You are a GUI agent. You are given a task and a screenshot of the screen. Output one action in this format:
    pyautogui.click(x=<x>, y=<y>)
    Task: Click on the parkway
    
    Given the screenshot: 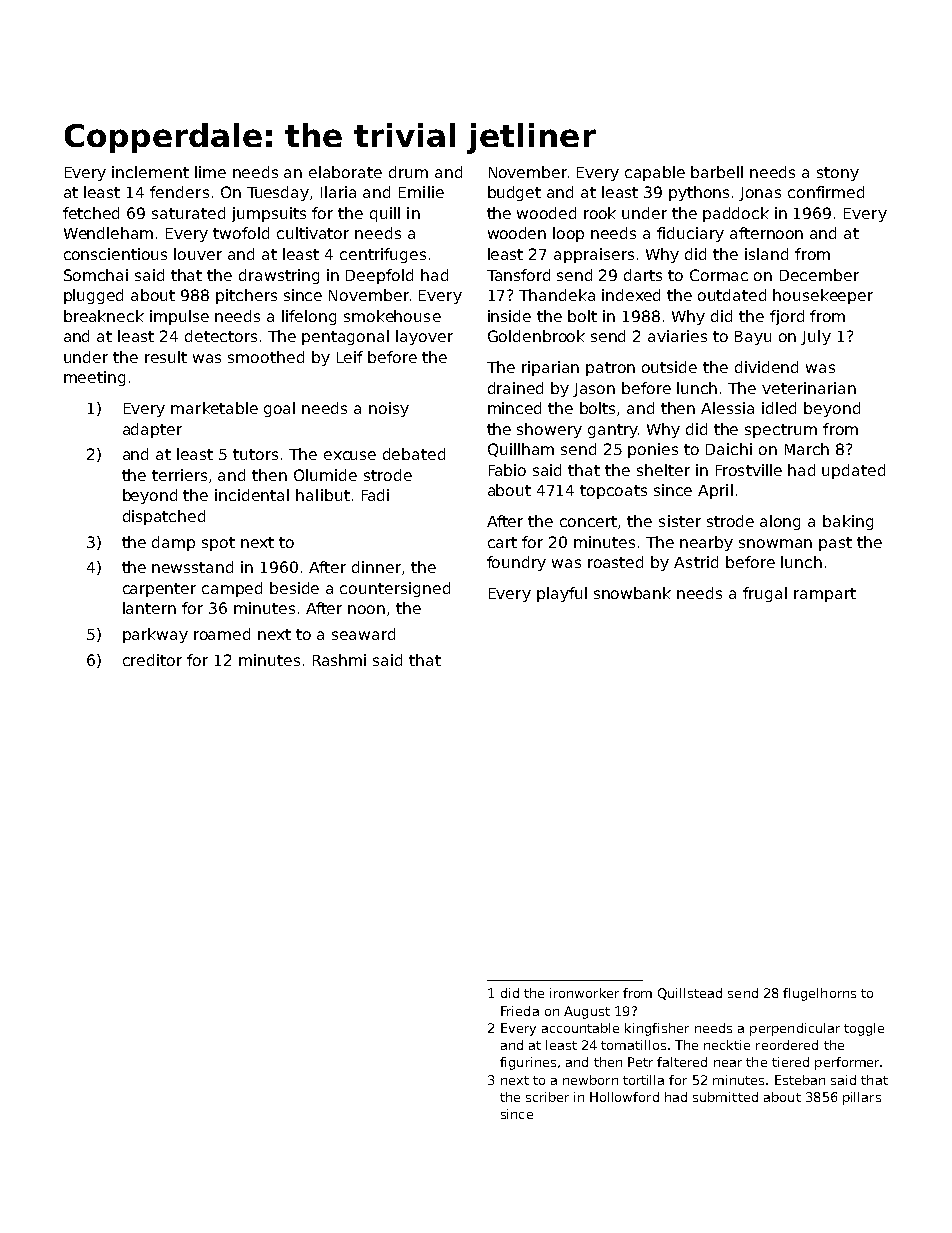 What is the action you would take?
    pyautogui.click(x=155, y=635)
